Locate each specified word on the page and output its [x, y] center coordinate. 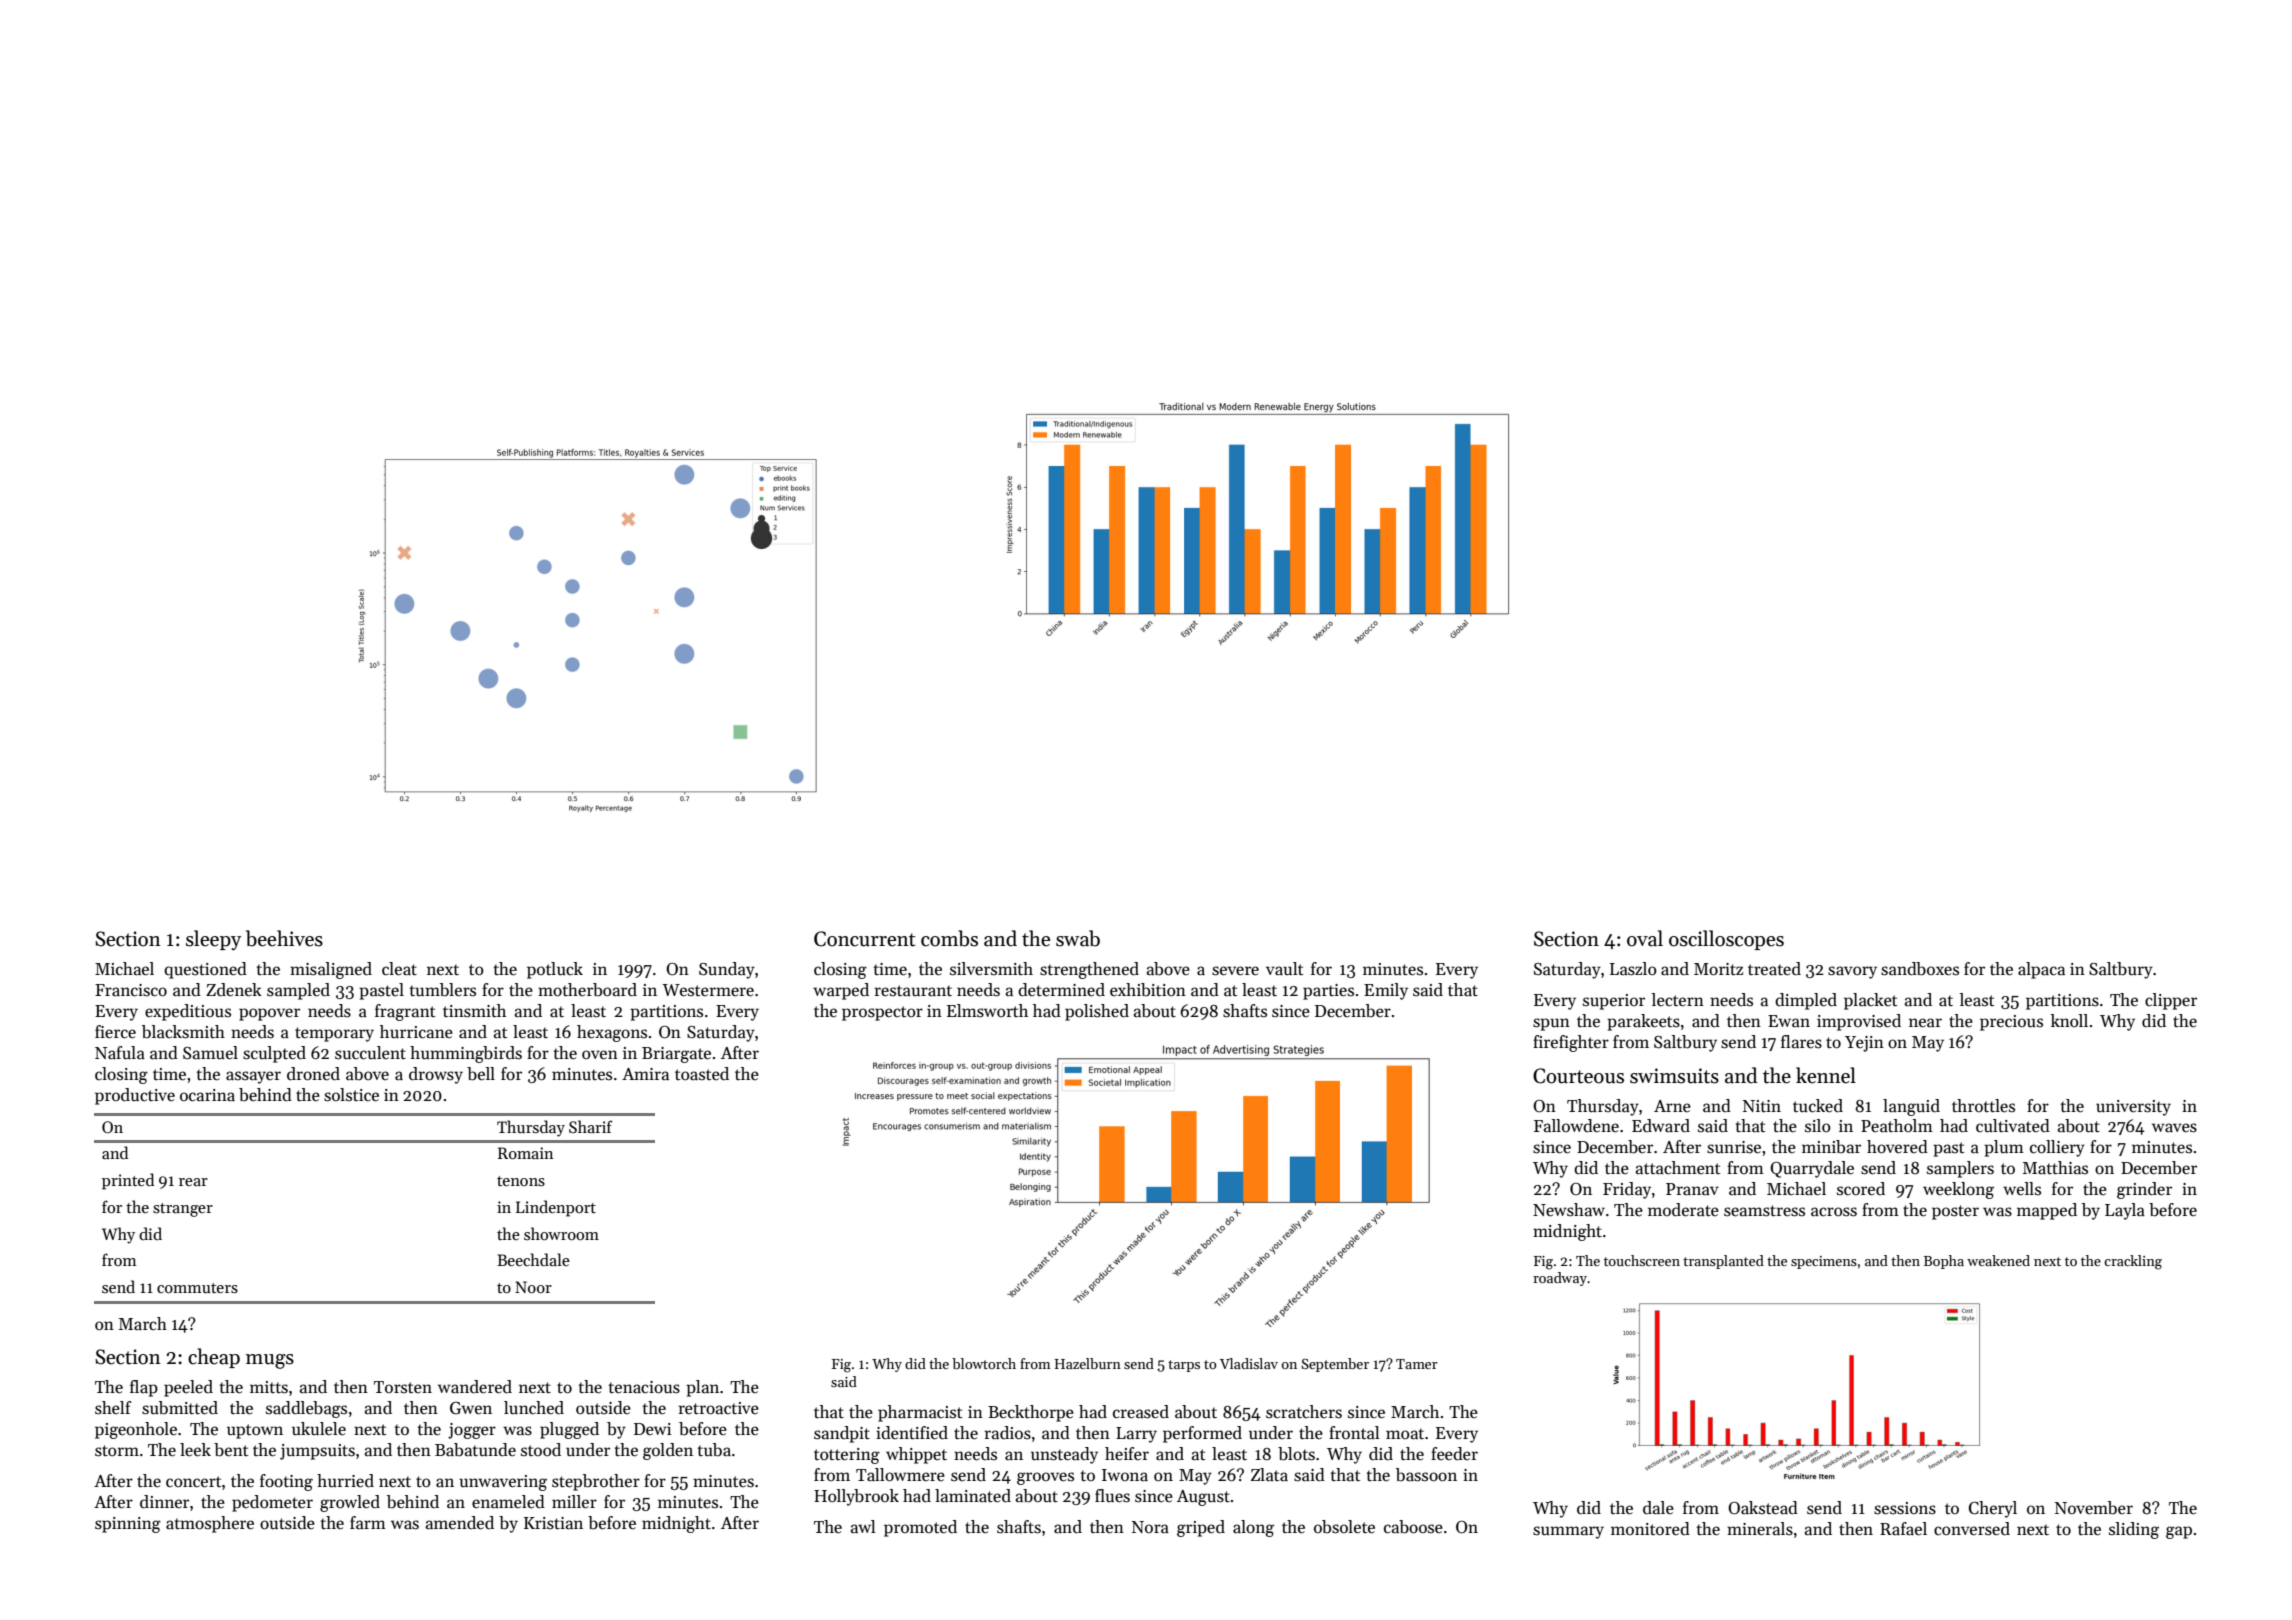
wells [2022, 1189]
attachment [1678, 1168]
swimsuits [1674, 1076]
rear [193, 1182]
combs [949, 938]
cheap [214, 1358]
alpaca [2041, 970]
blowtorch [984, 1363]
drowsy [436, 1075]
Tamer [1417, 1364]
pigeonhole [136, 1430]
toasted [702, 1073]
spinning [128, 1525]
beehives [284, 938]
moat [1405, 1434]
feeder [1454, 1454]
